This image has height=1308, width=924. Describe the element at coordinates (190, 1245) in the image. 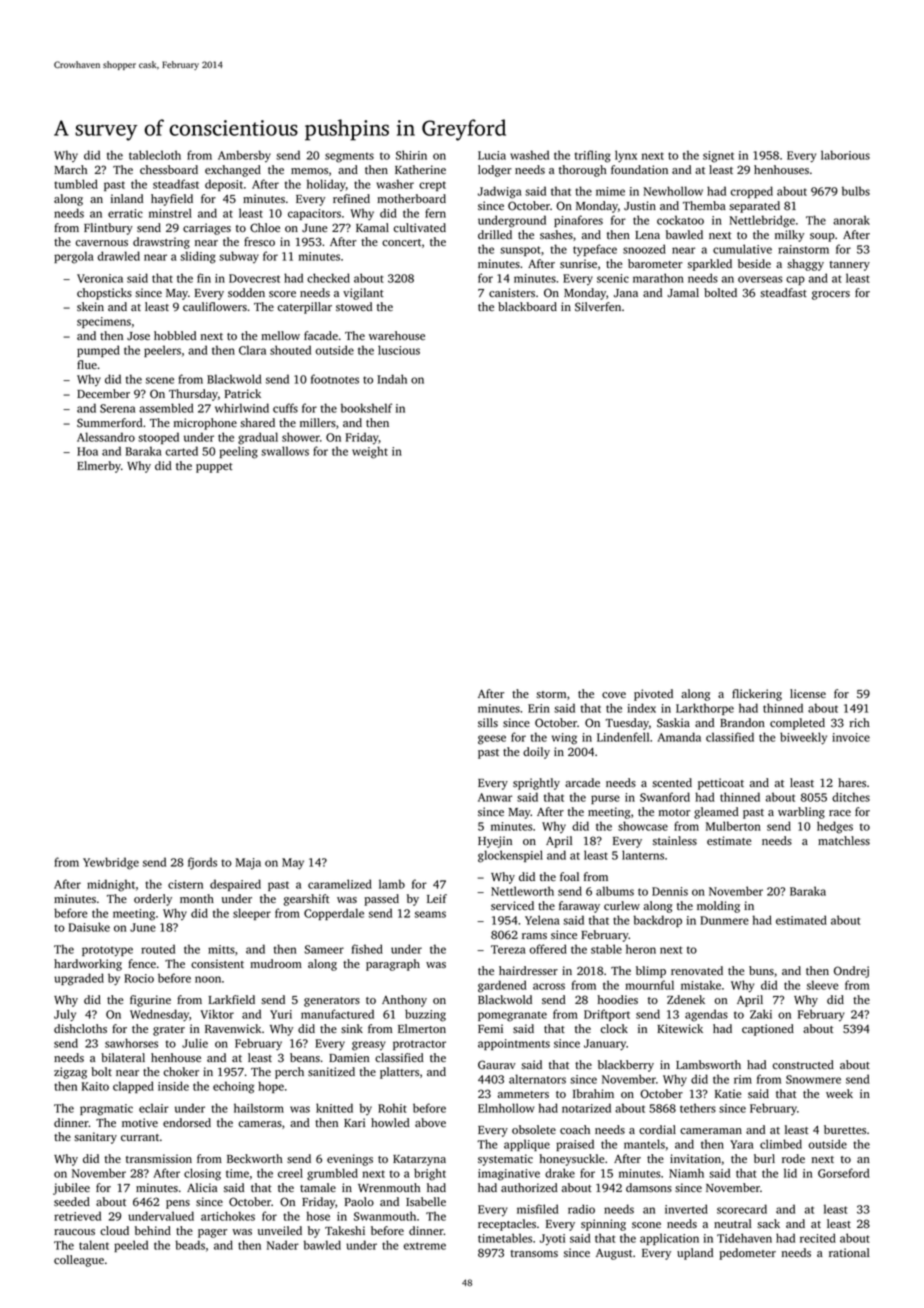

I see `beads` at that location.
